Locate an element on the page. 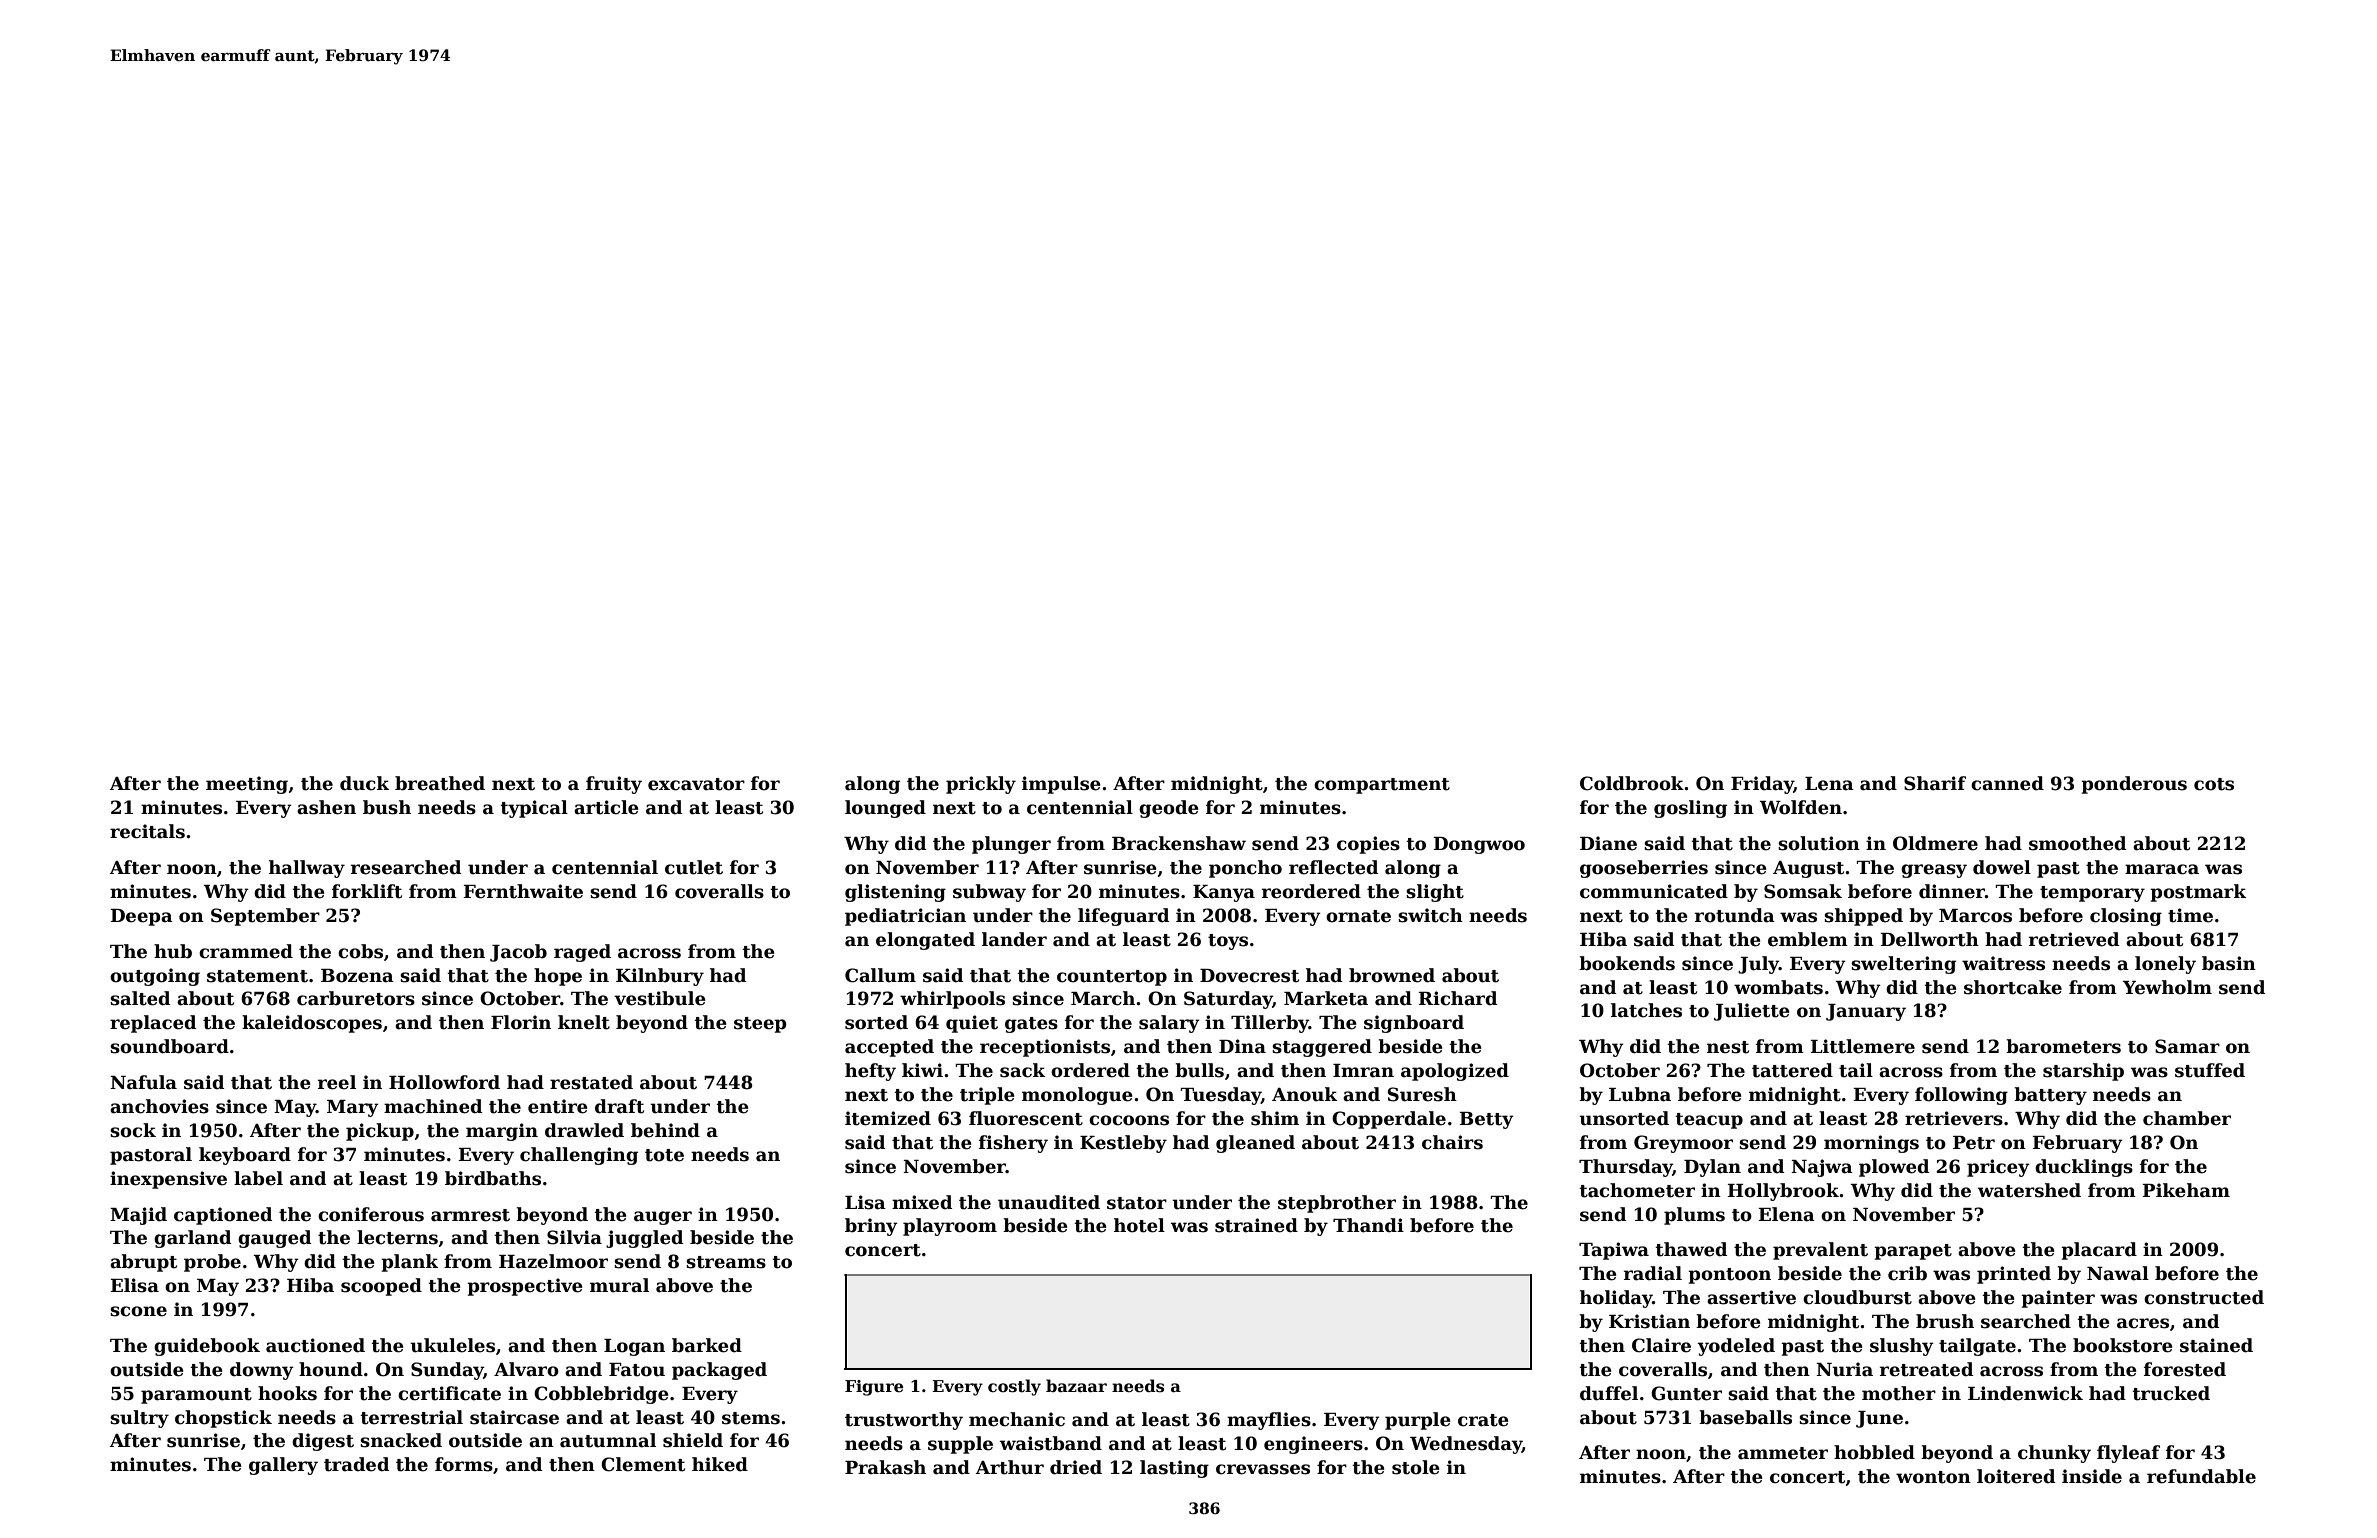 The height and width of the document is (1538, 2377). forms is located at coordinates (464, 1464).
